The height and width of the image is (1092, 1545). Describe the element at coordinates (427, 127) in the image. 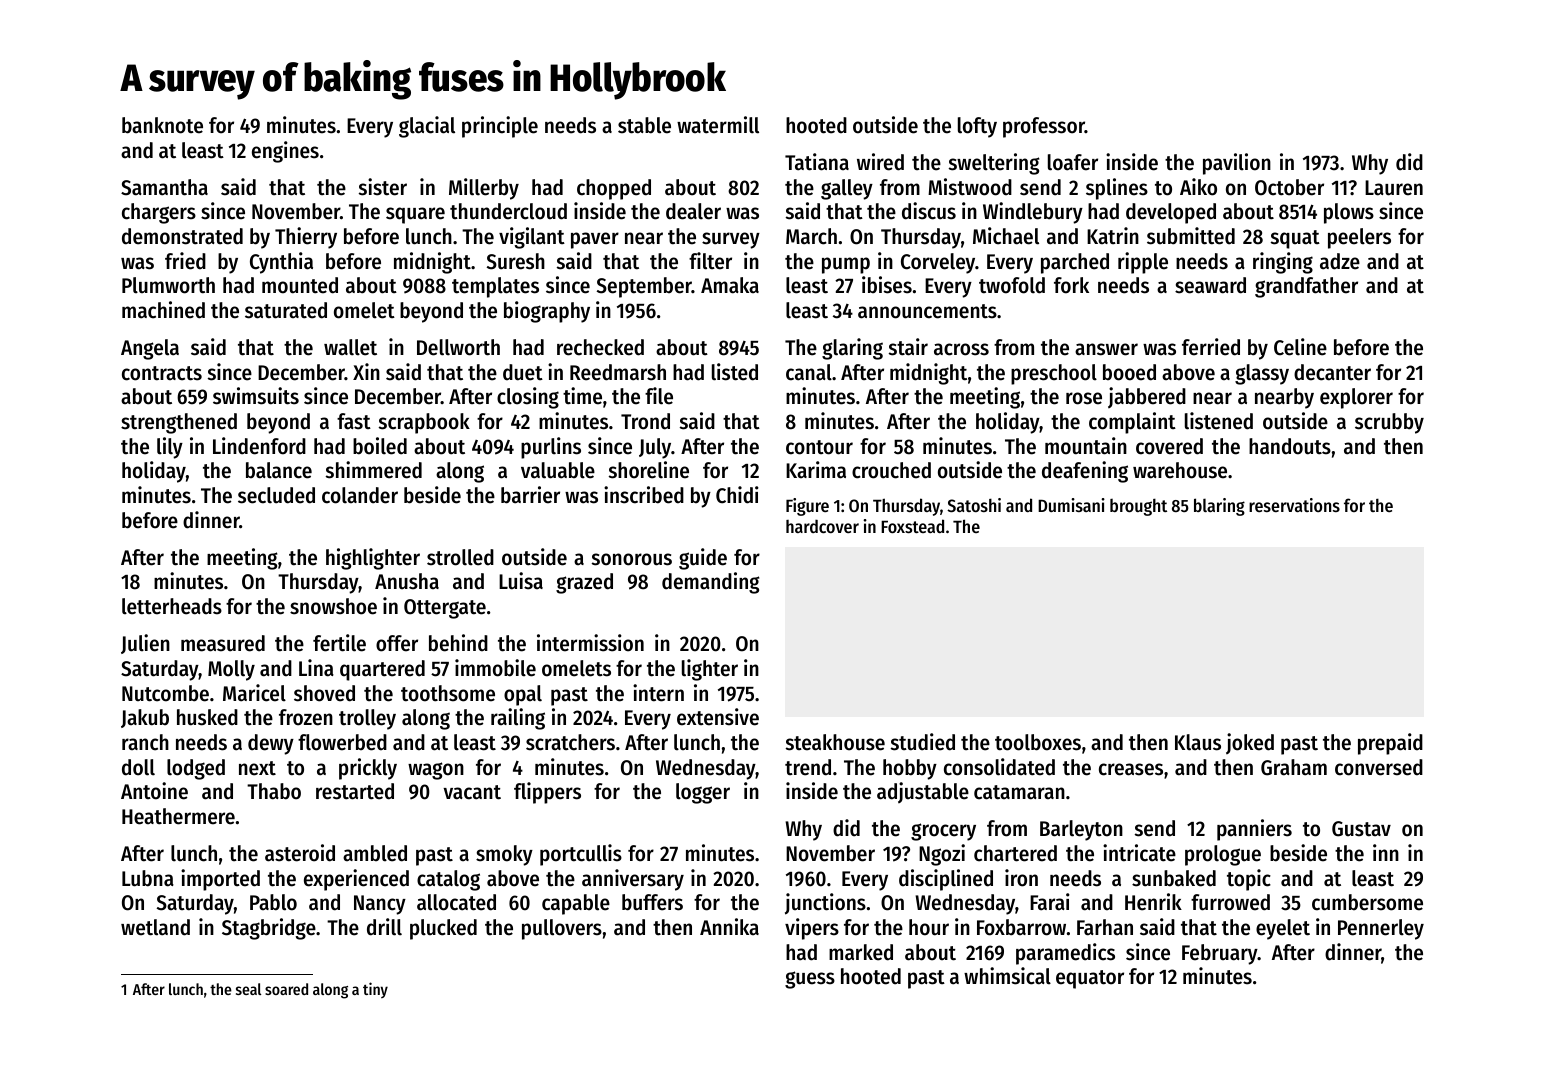

I see `glacial` at that location.
